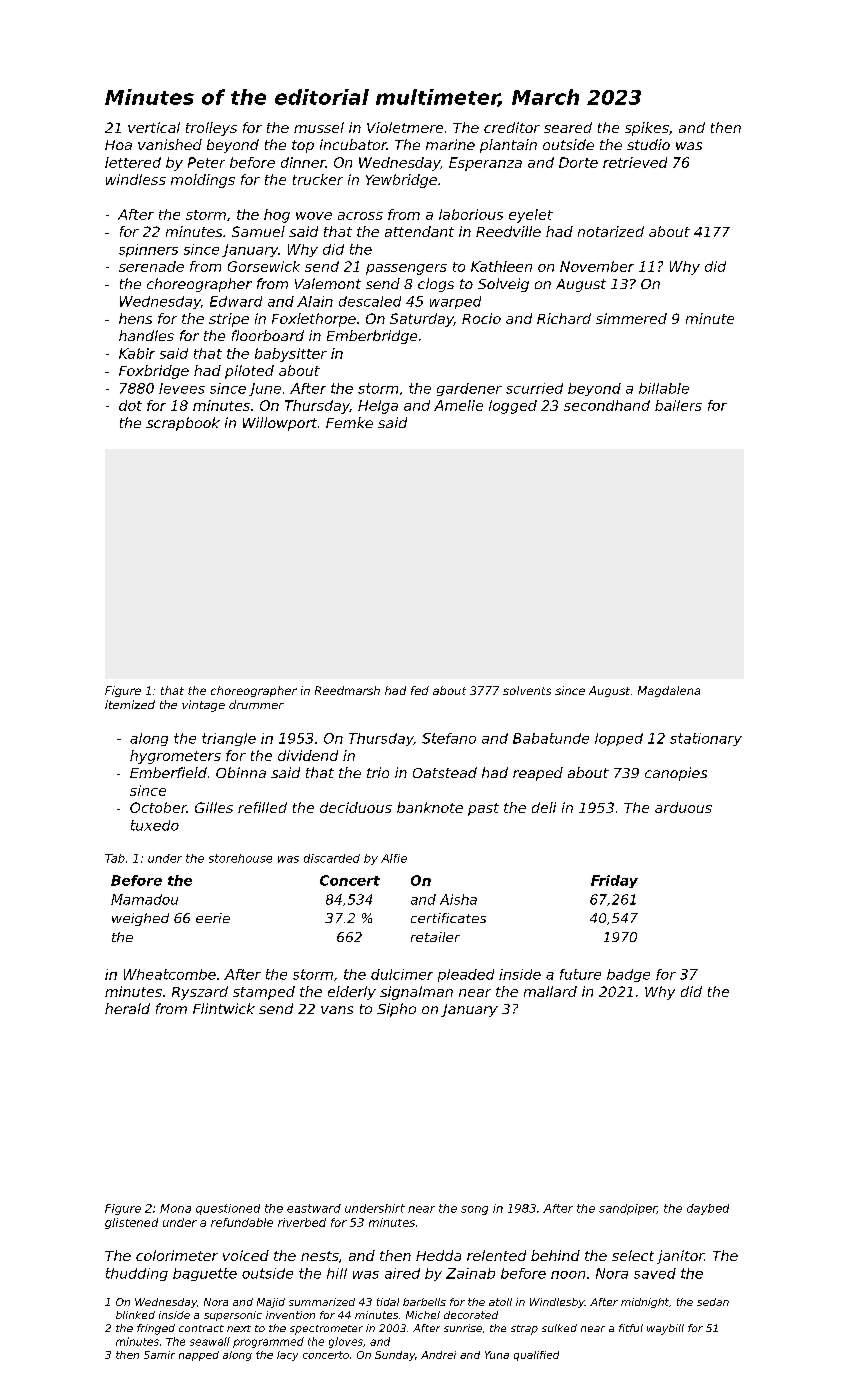  What do you see at coordinates (224, 1008) in the screenshot?
I see `Flintwick` at bounding box center [224, 1008].
